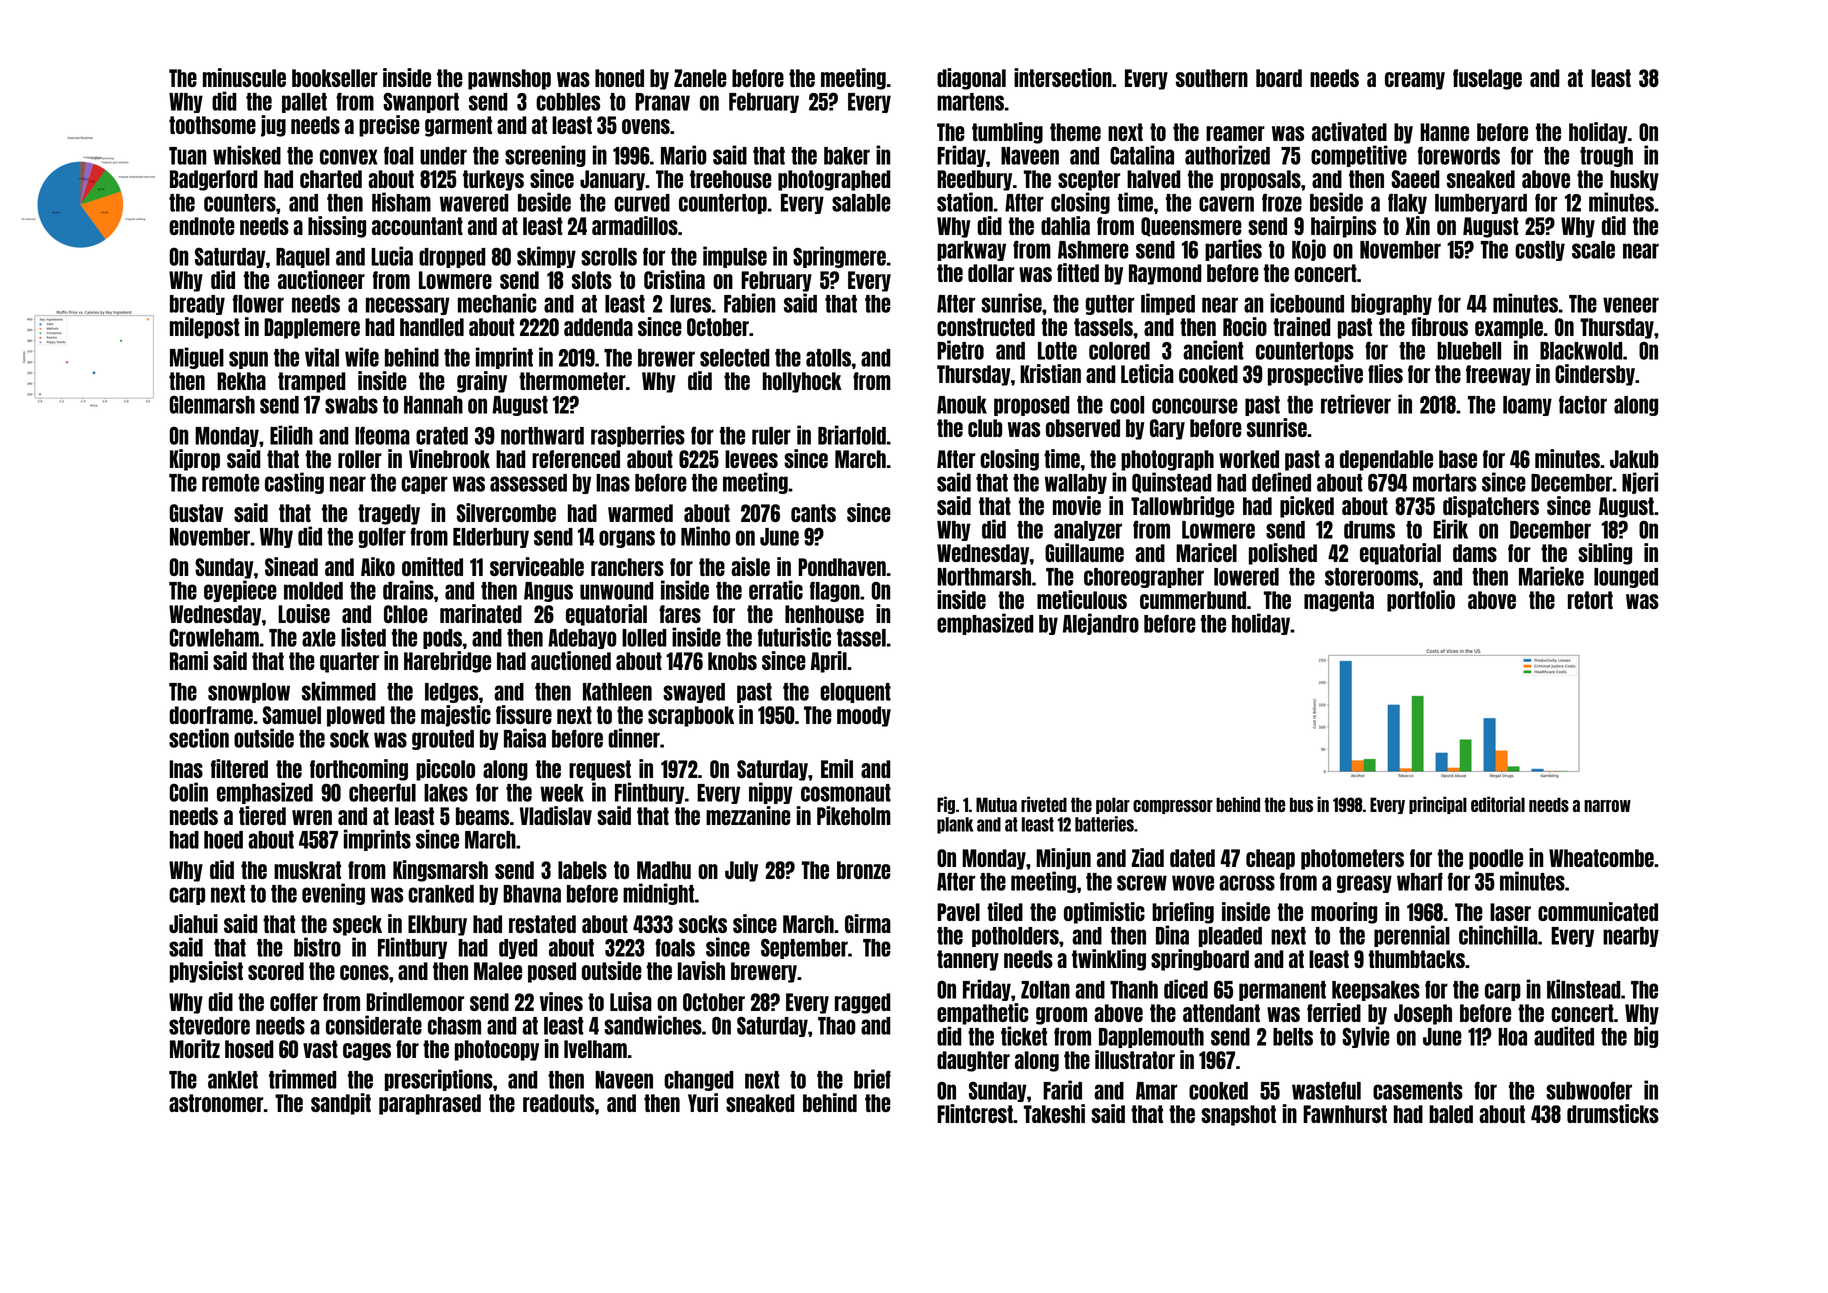 The image size is (1828, 1293). Describe the element at coordinates (1110, 305) in the page. I see `gutter` at that location.
